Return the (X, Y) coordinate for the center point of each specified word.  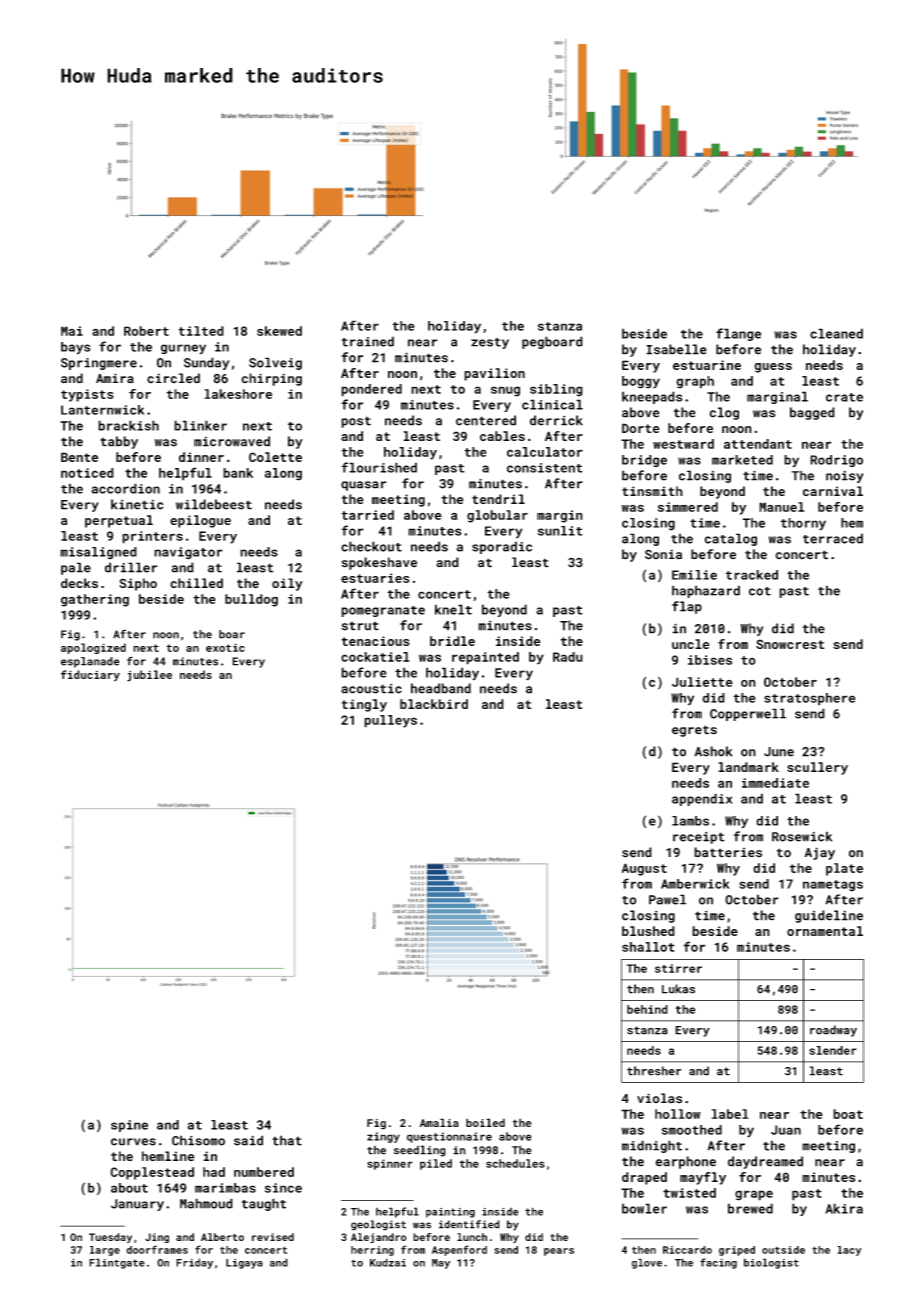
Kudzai (388, 1262)
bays (76, 348)
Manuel (781, 507)
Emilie (694, 575)
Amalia (439, 1122)
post (356, 422)
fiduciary (90, 675)
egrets (694, 731)
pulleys (390, 721)
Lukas (678, 989)
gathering (95, 600)
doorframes (157, 1249)
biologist (771, 1263)
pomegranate (383, 611)
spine (129, 1126)
